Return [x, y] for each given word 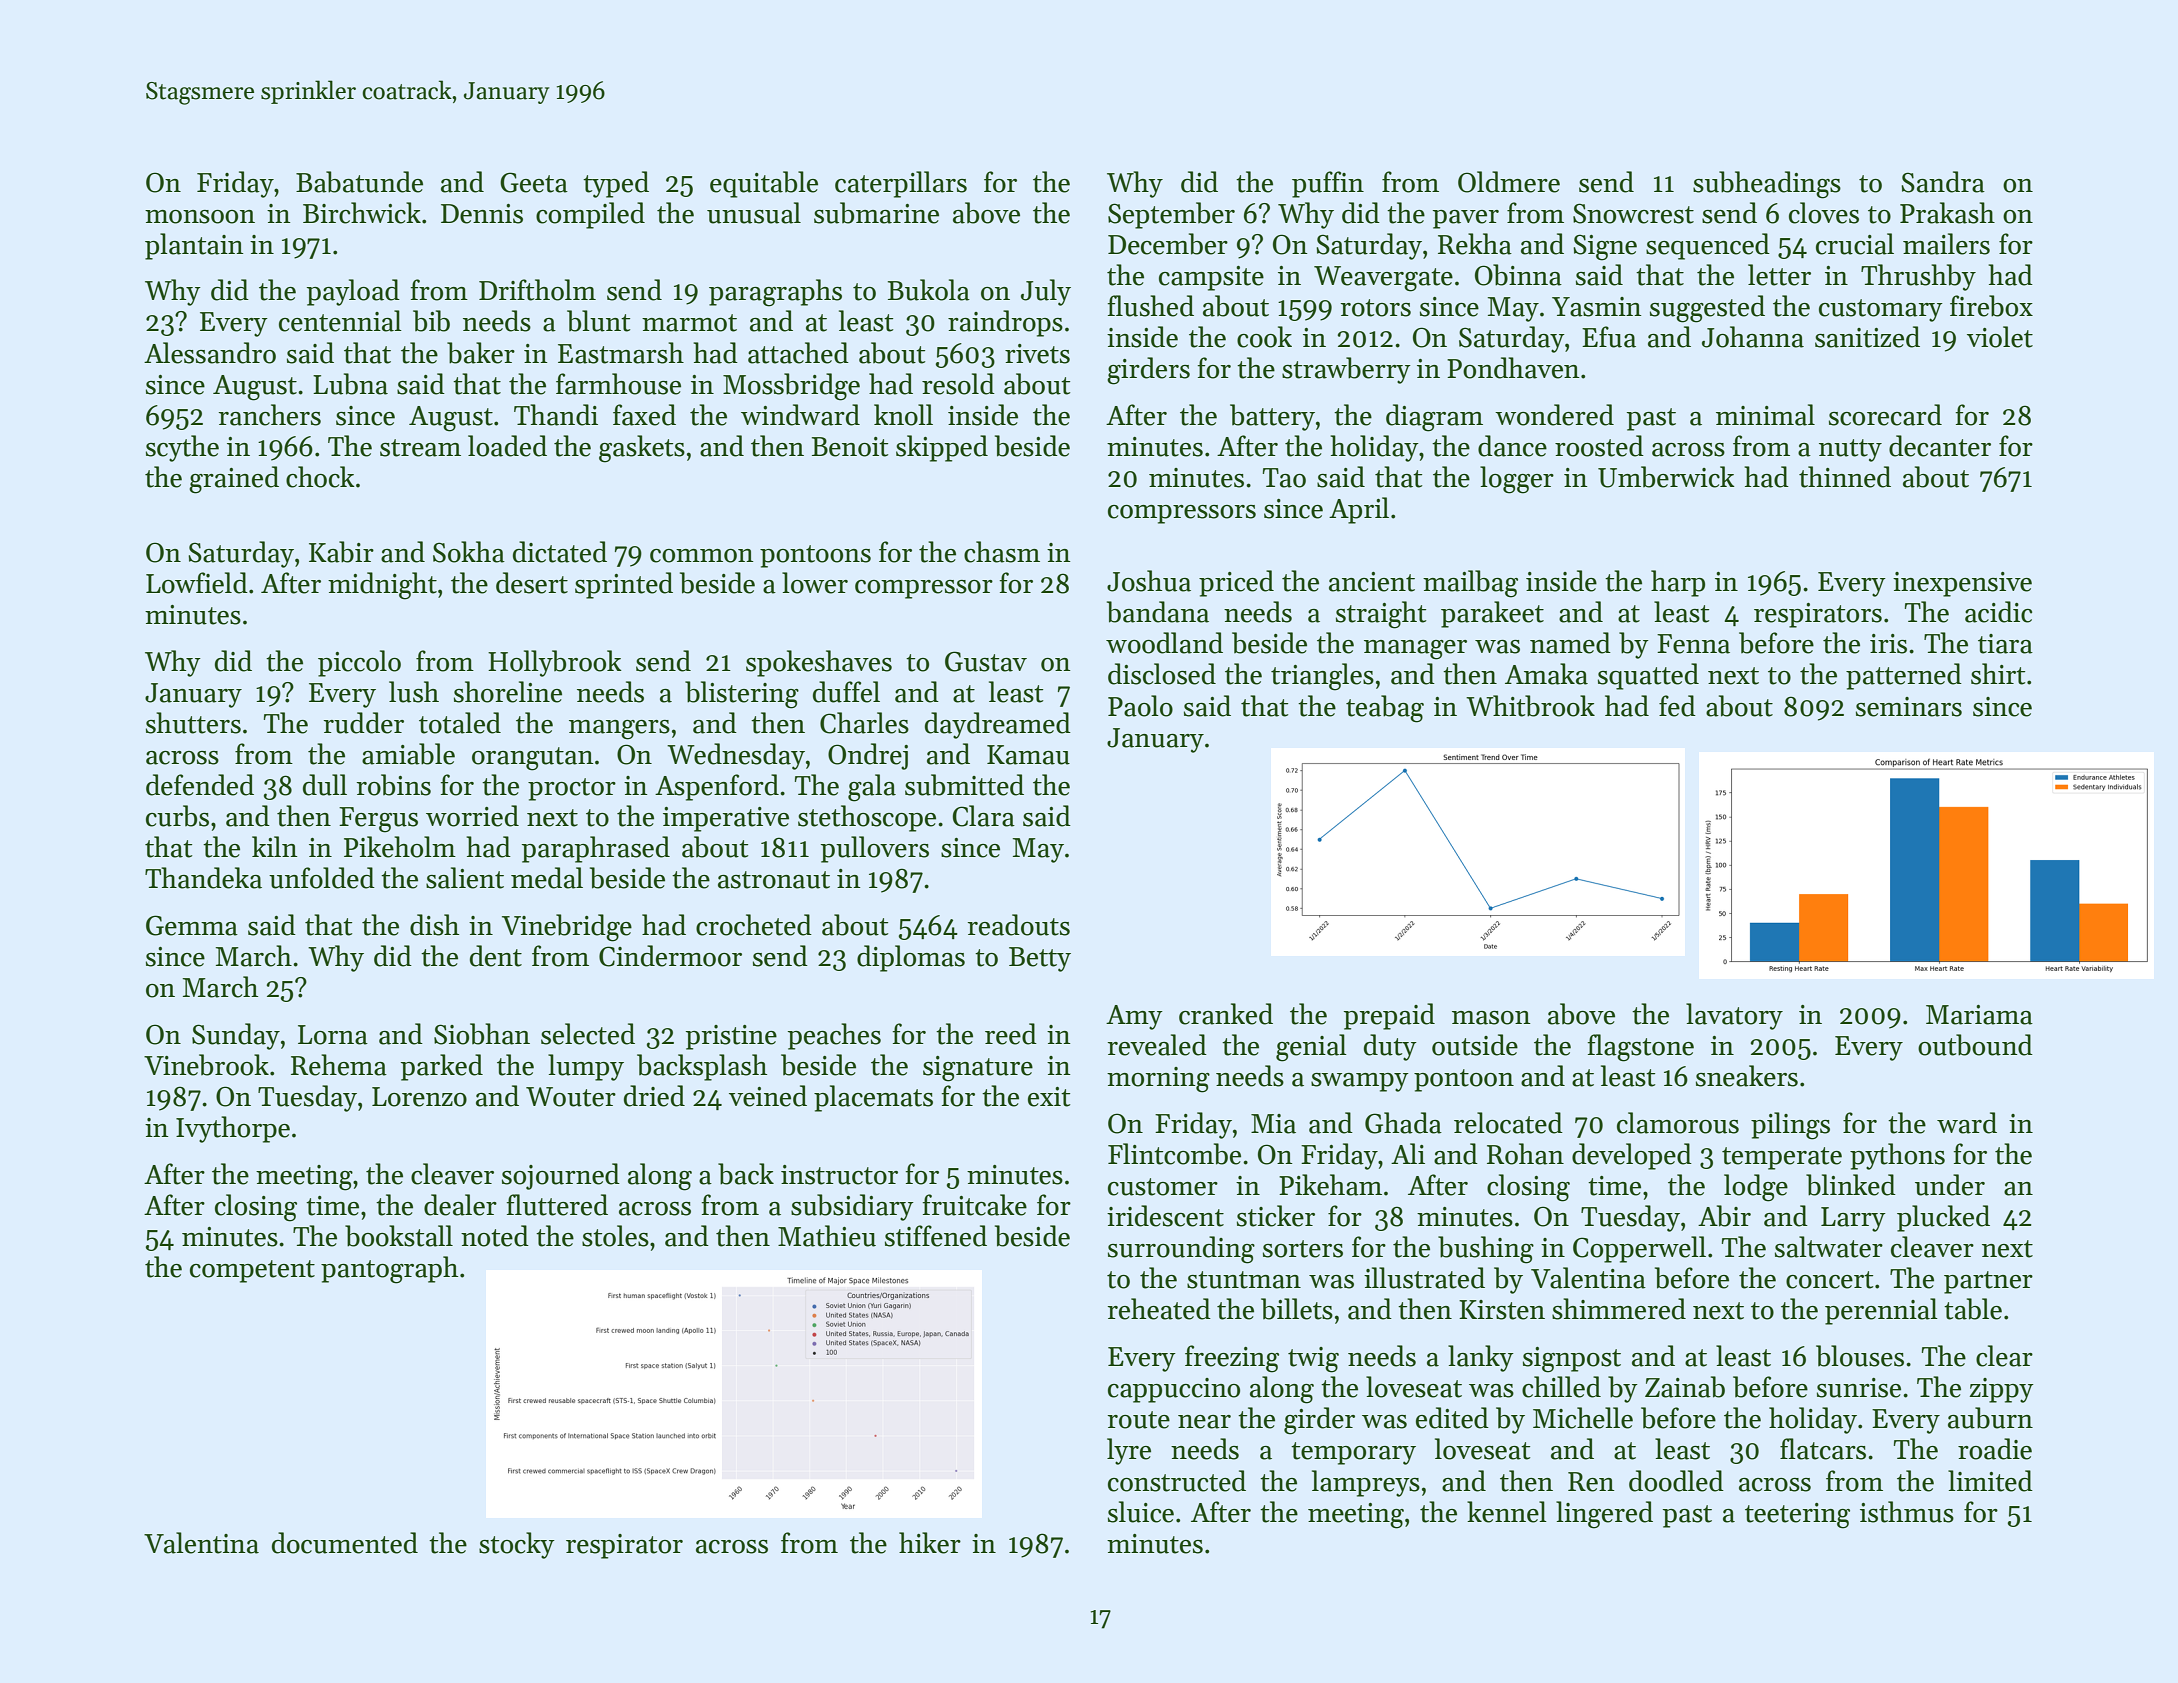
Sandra [1943, 182]
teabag [1385, 709]
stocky [517, 1545]
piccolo [359, 663]
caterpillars [901, 184]
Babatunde [359, 182]
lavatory [1734, 1016]
